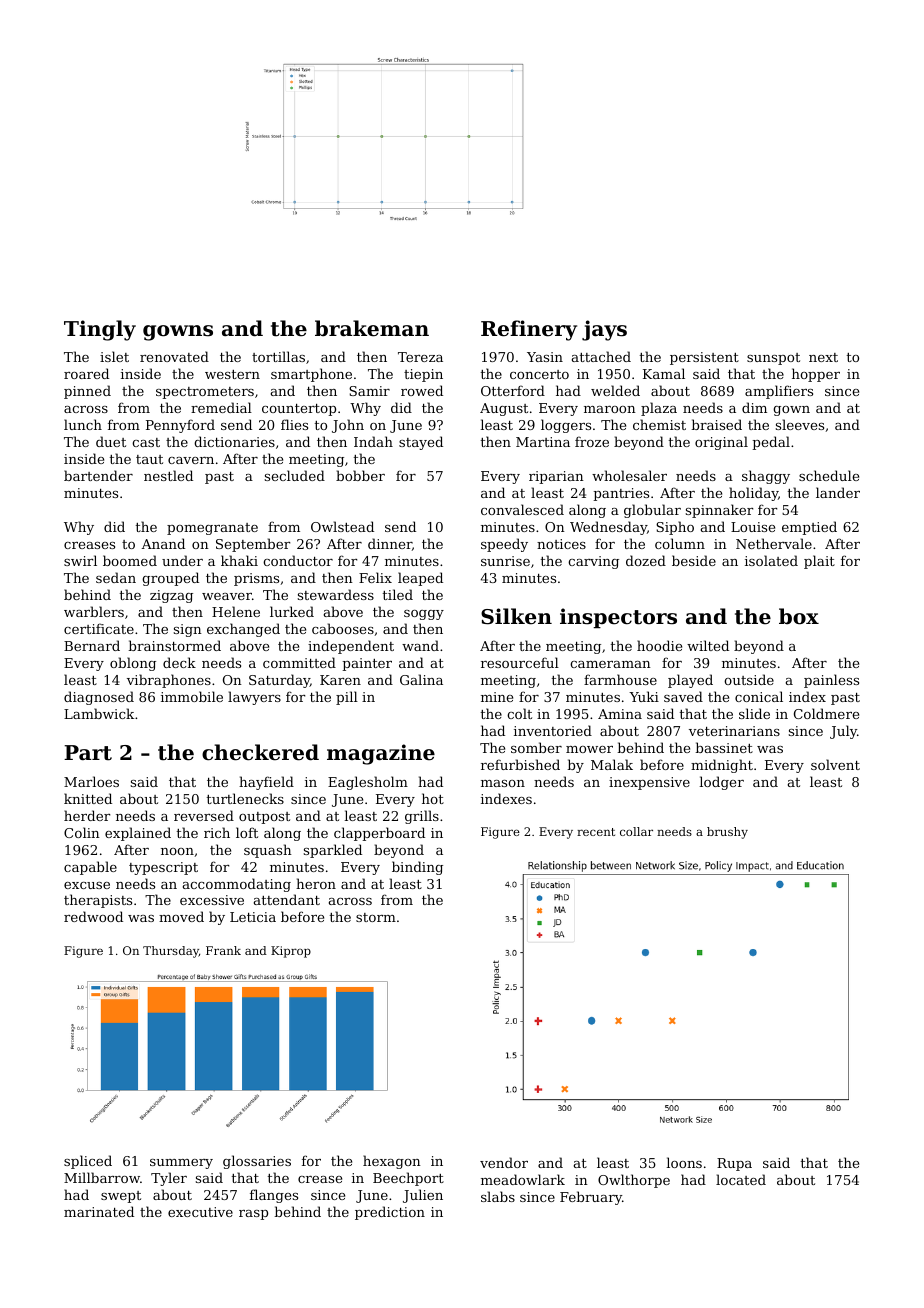  I want to click on plaza, so click(659, 409).
